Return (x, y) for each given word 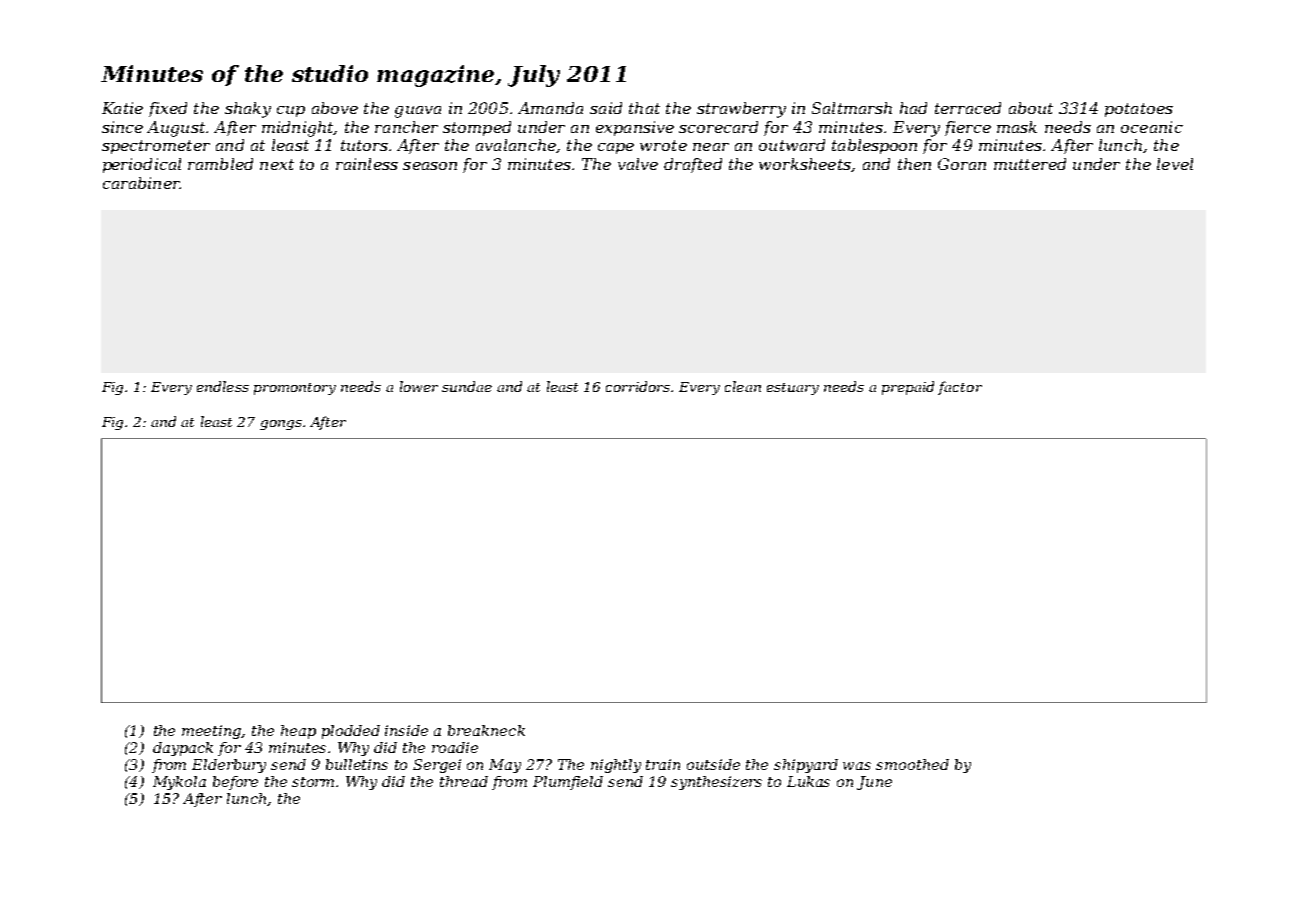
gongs (281, 425)
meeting (212, 732)
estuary (793, 389)
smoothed (912, 764)
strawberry (741, 110)
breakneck (486, 730)
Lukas (808, 781)
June (874, 783)
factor (960, 388)
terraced (968, 108)
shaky (248, 110)
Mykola (179, 783)
